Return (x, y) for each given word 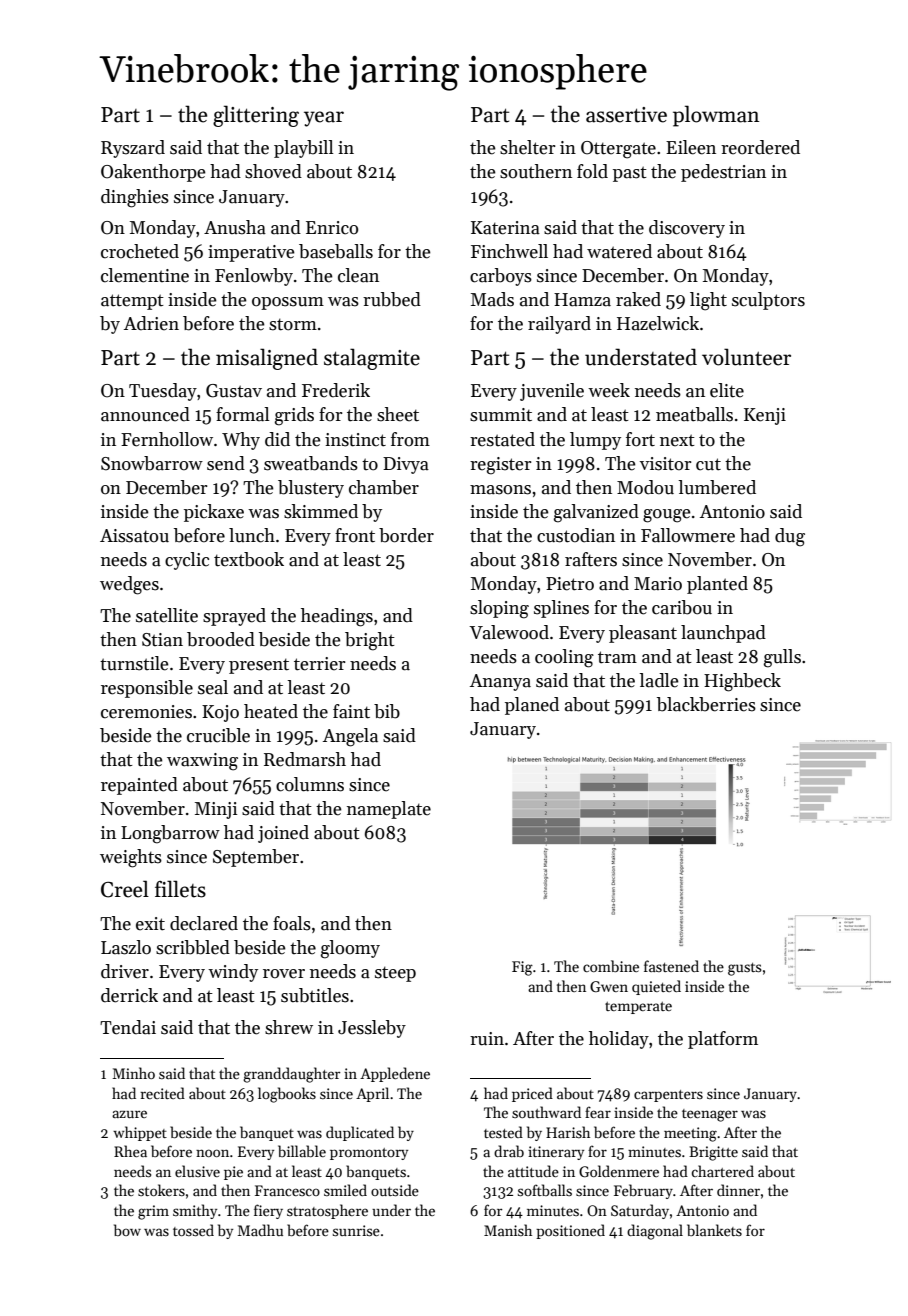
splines (561, 609)
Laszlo (126, 947)
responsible (147, 689)
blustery (311, 489)
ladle (659, 680)
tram (617, 657)
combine (611, 966)
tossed (193, 1230)
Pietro (570, 584)
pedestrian (723, 173)
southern (536, 171)
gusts (745, 969)
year (324, 119)
